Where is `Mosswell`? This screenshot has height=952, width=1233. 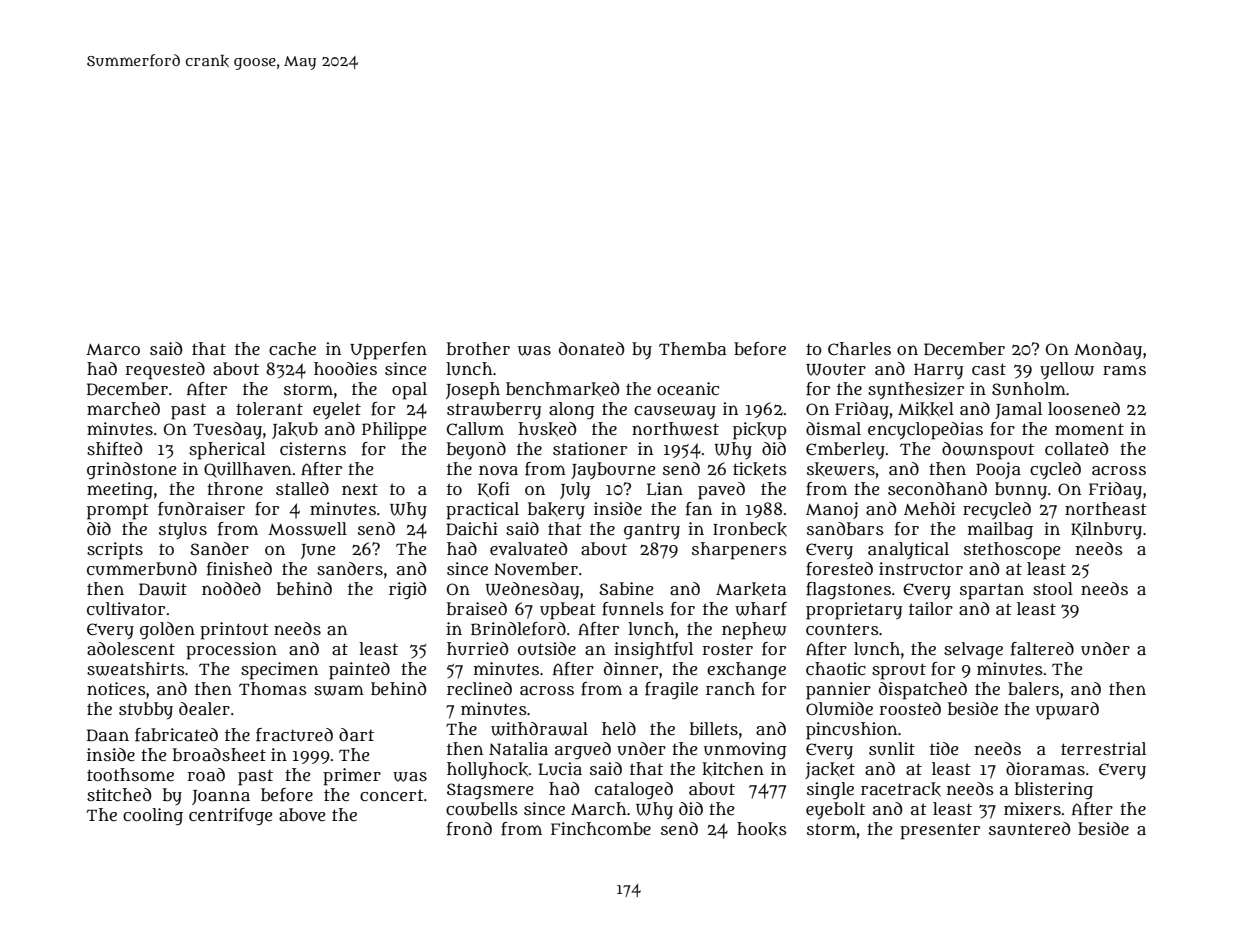 Mosswell is located at coordinates (307, 529).
